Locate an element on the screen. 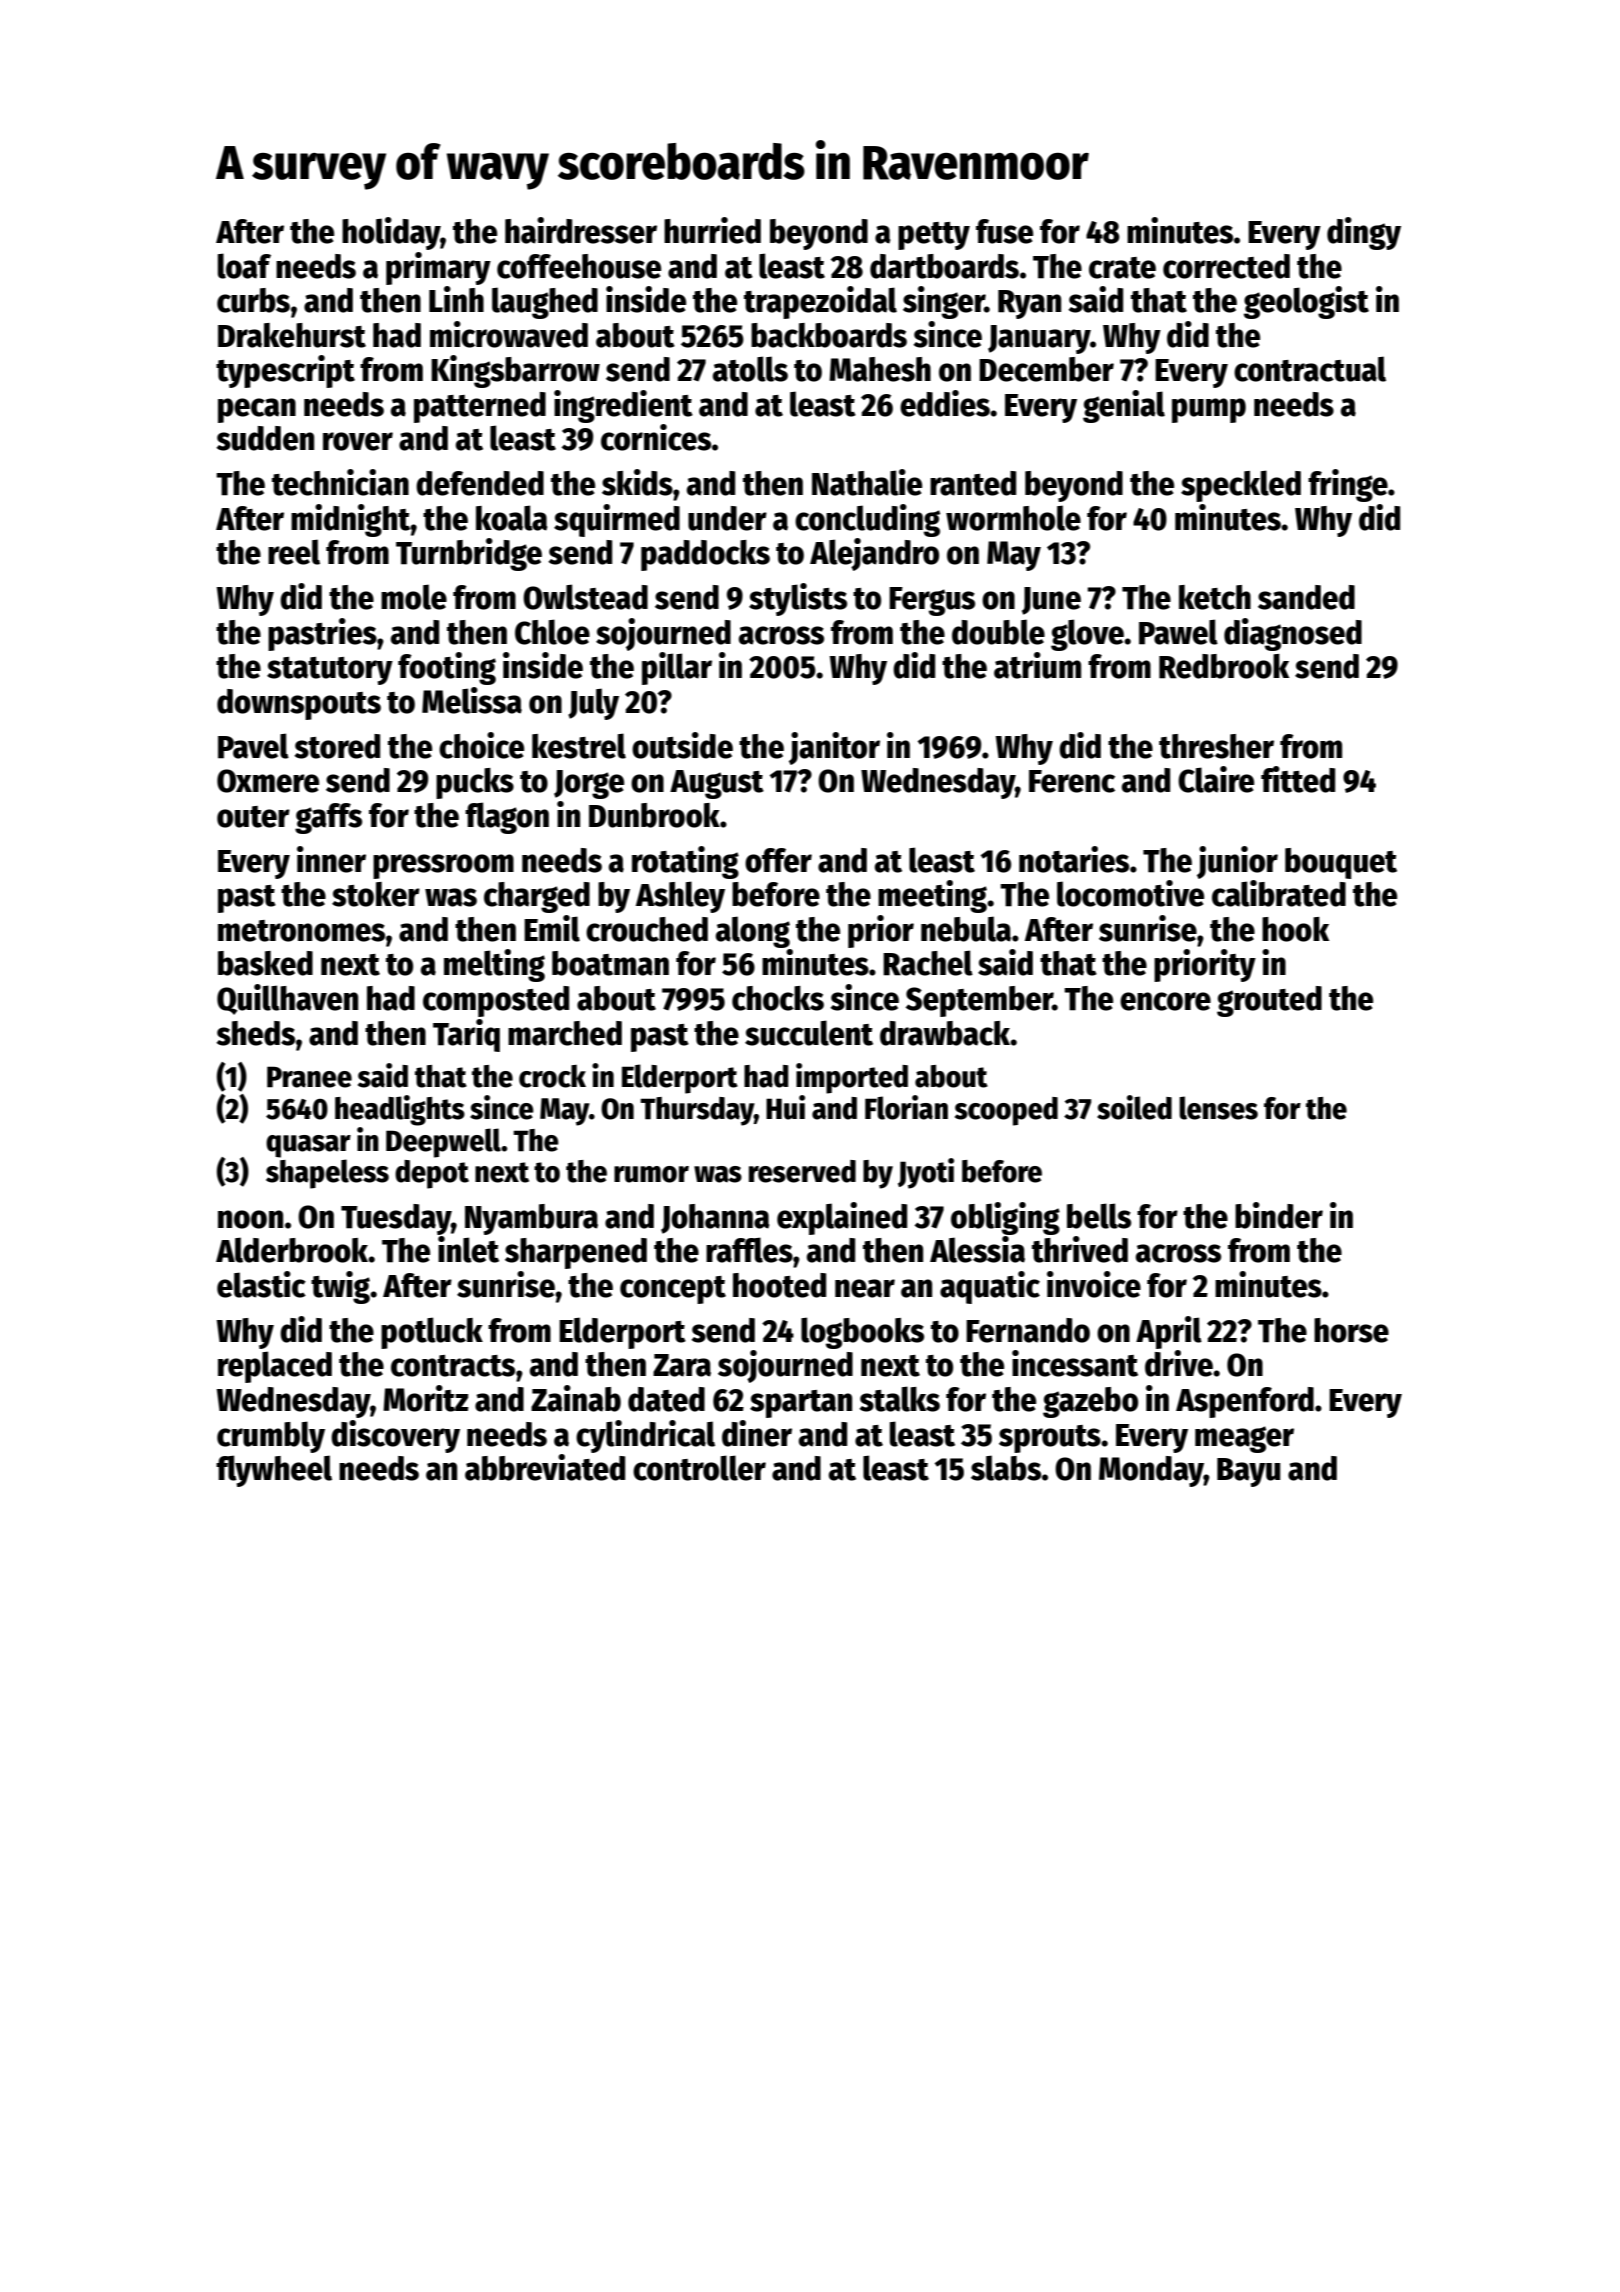  paddocks is located at coordinates (705, 555).
